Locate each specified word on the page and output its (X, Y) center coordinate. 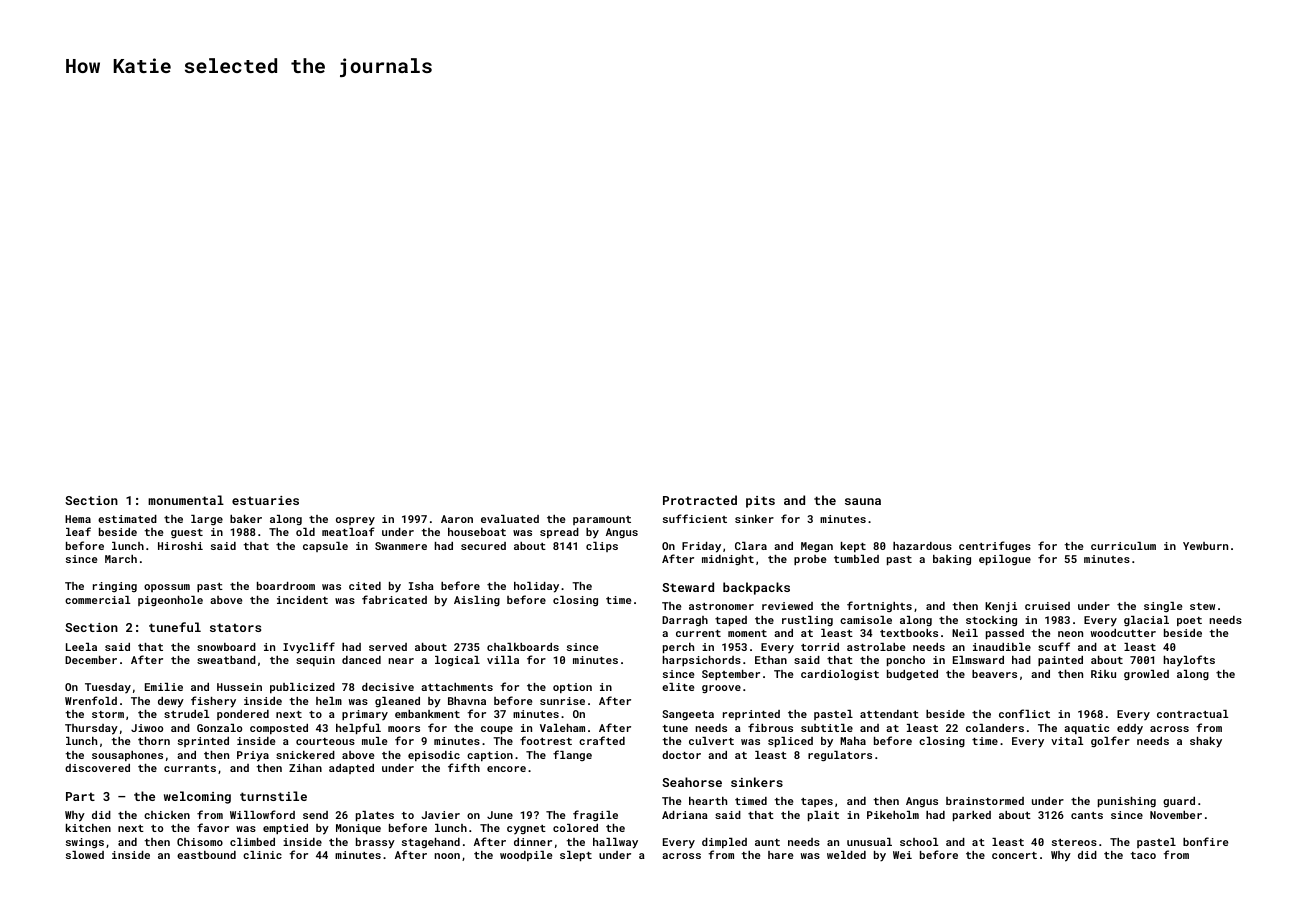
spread (559, 533)
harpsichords (702, 661)
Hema (78, 519)
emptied (285, 829)
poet (1189, 621)
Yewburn (1205, 546)
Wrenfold (91, 700)
